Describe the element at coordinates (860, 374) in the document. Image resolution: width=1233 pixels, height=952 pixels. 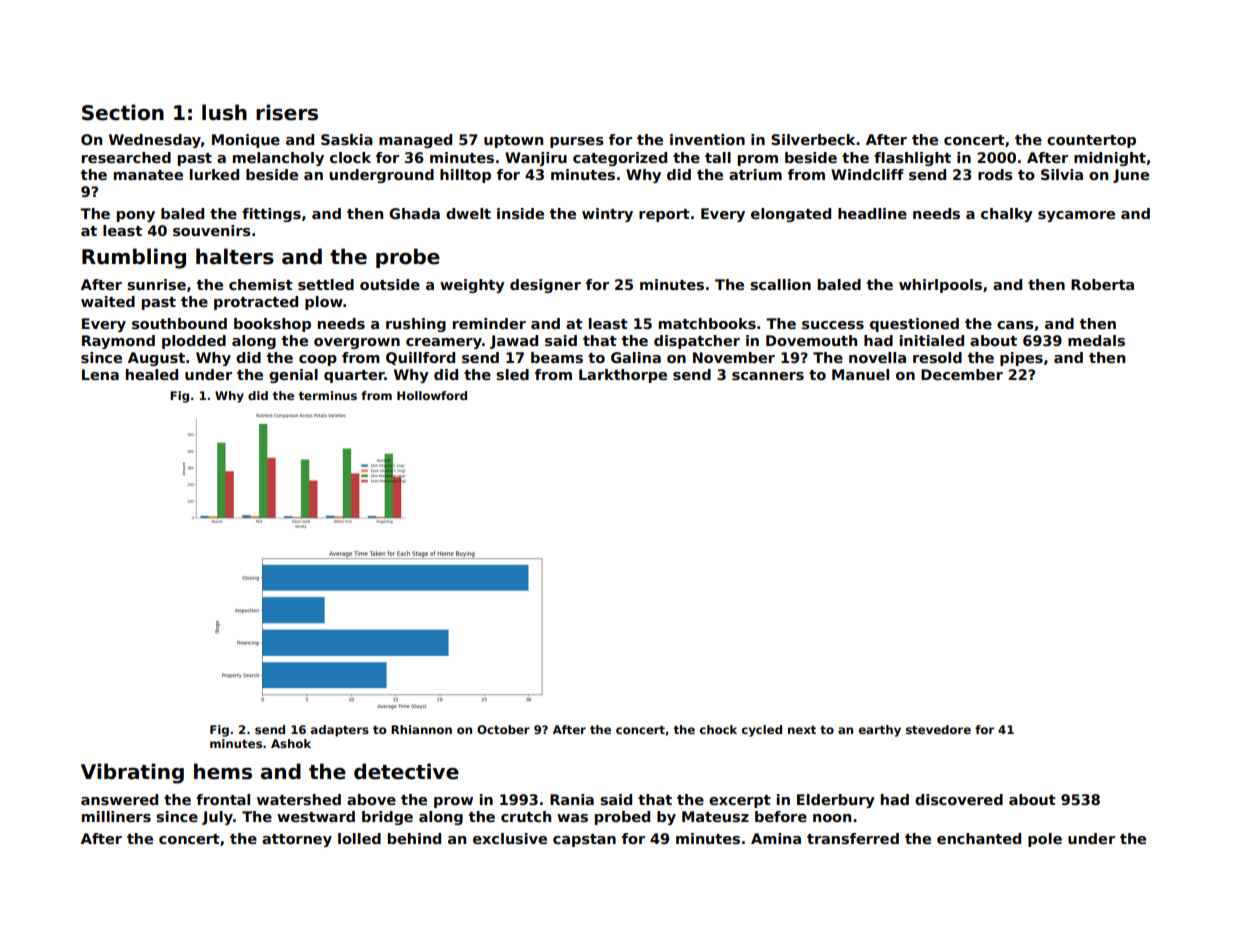
I see `Manuel` at that location.
